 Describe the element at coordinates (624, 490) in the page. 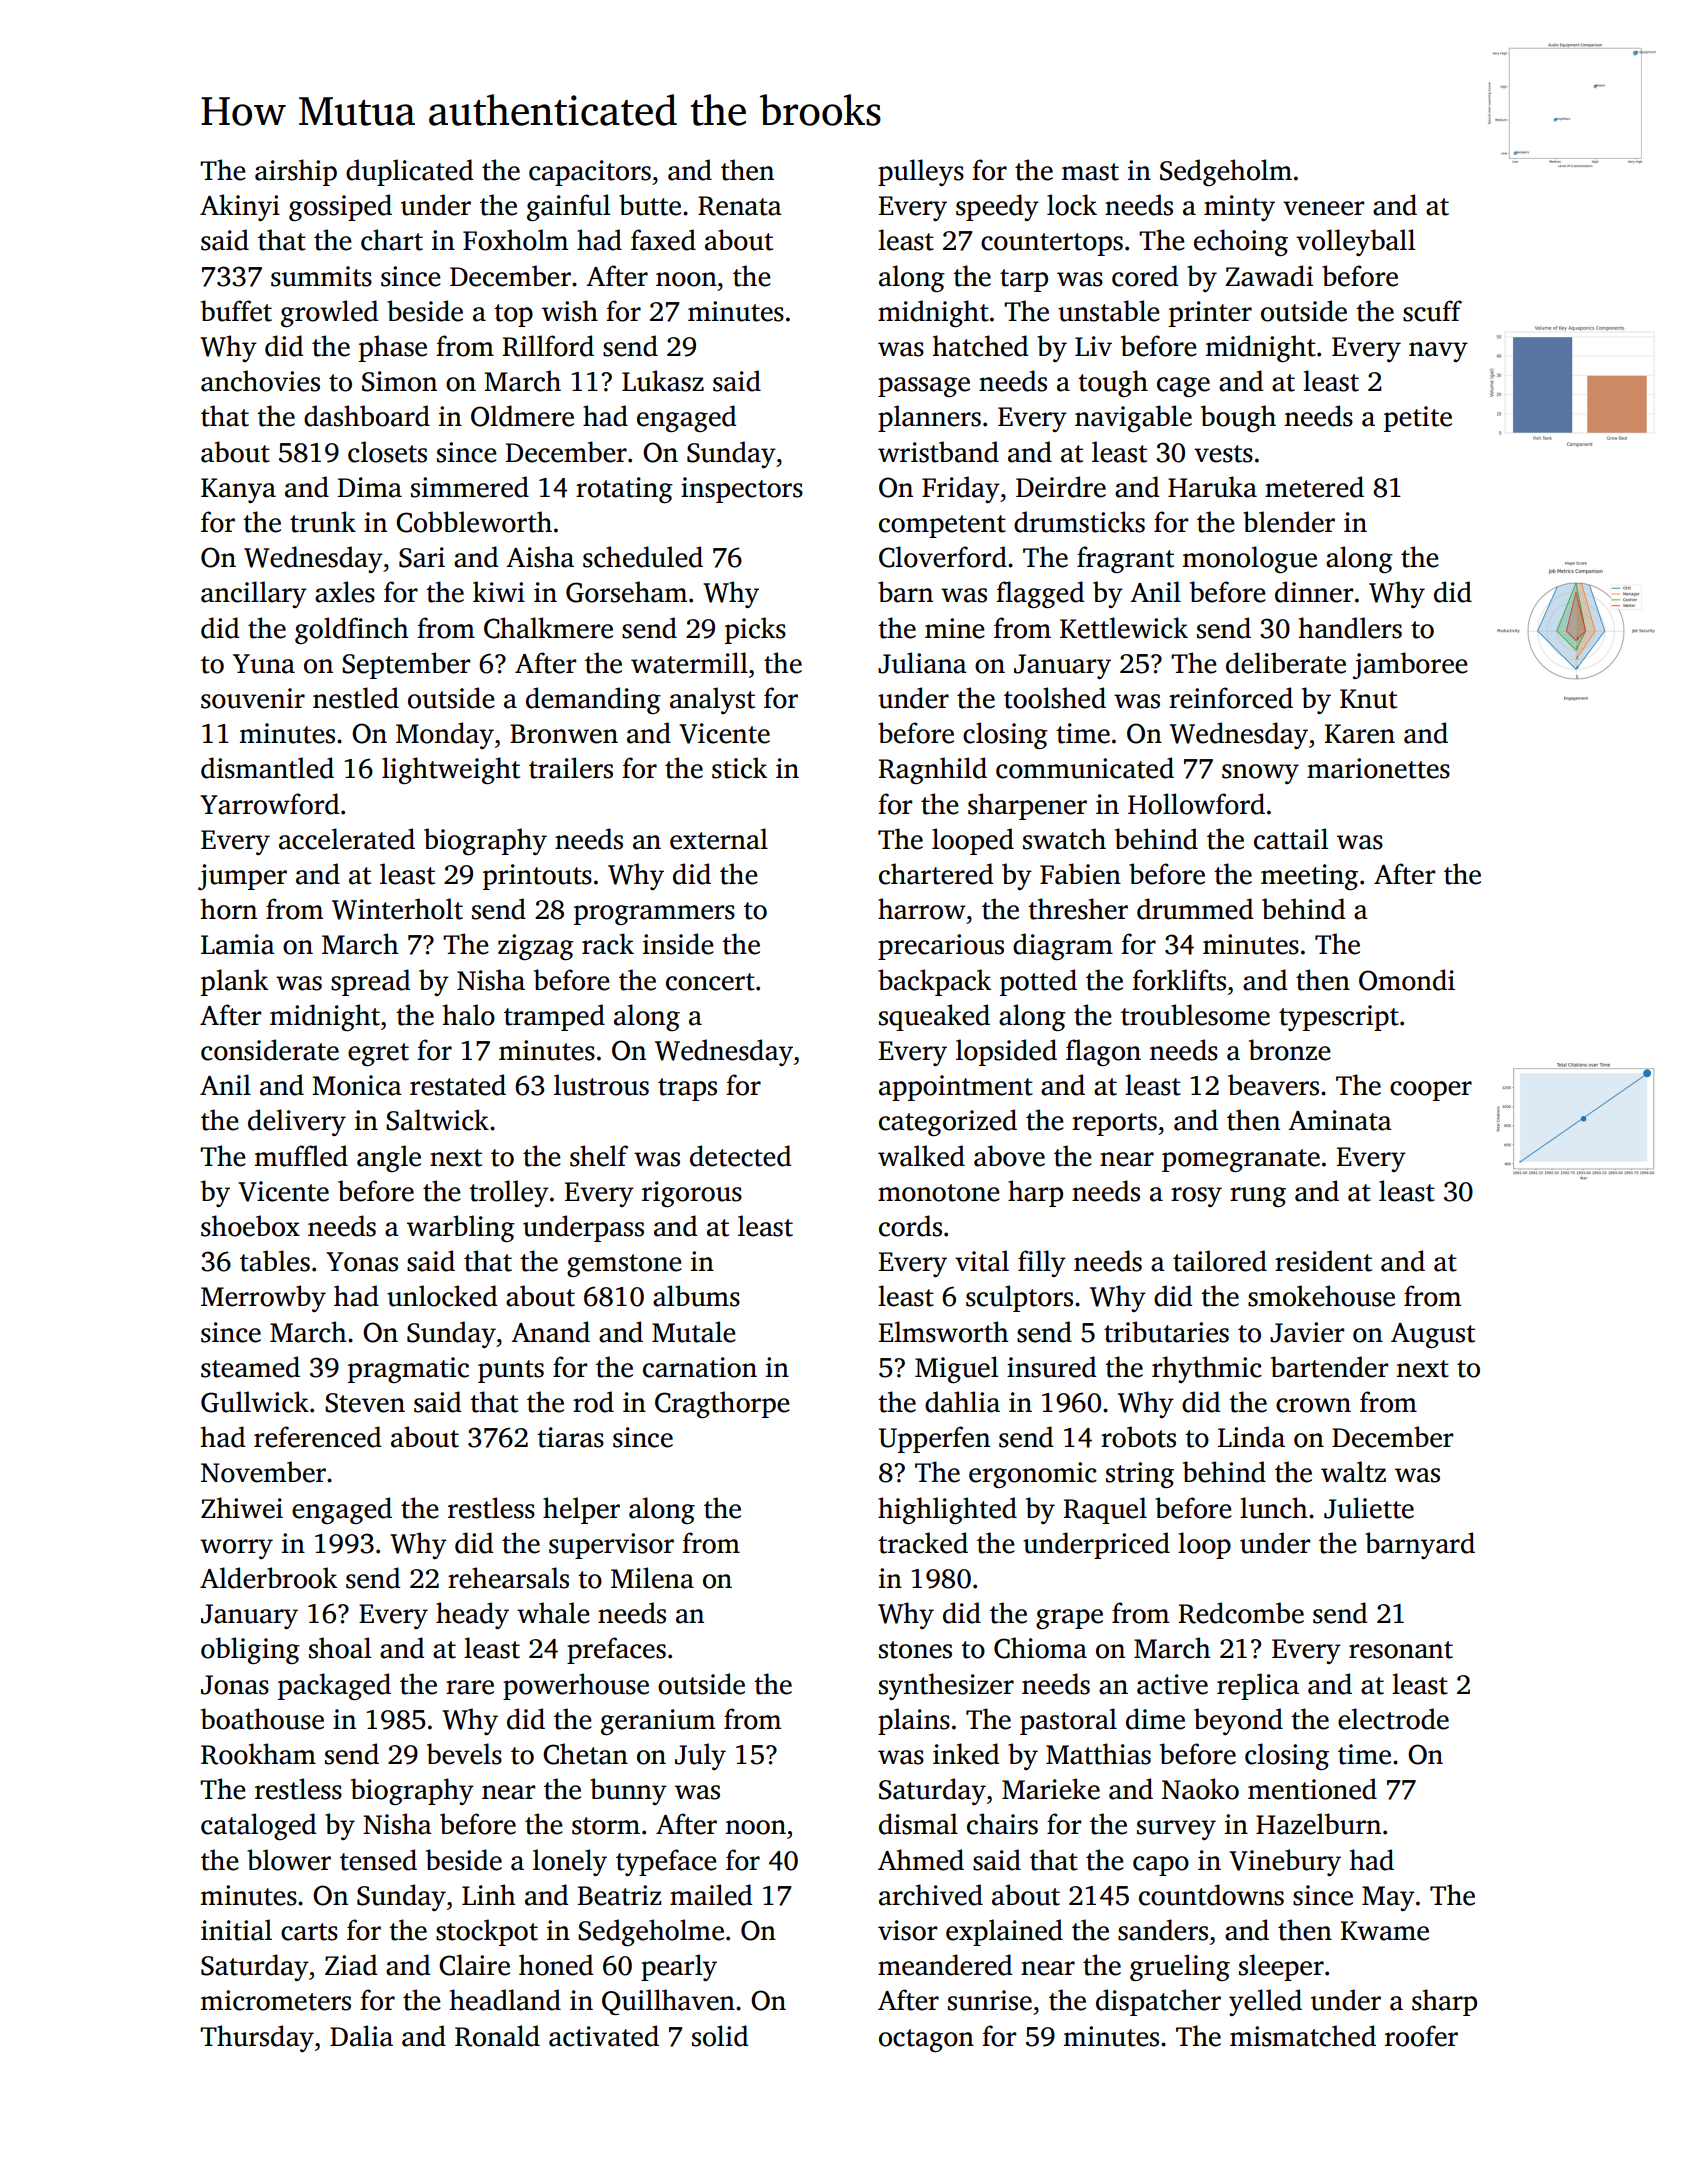

I see `rotating` at that location.
